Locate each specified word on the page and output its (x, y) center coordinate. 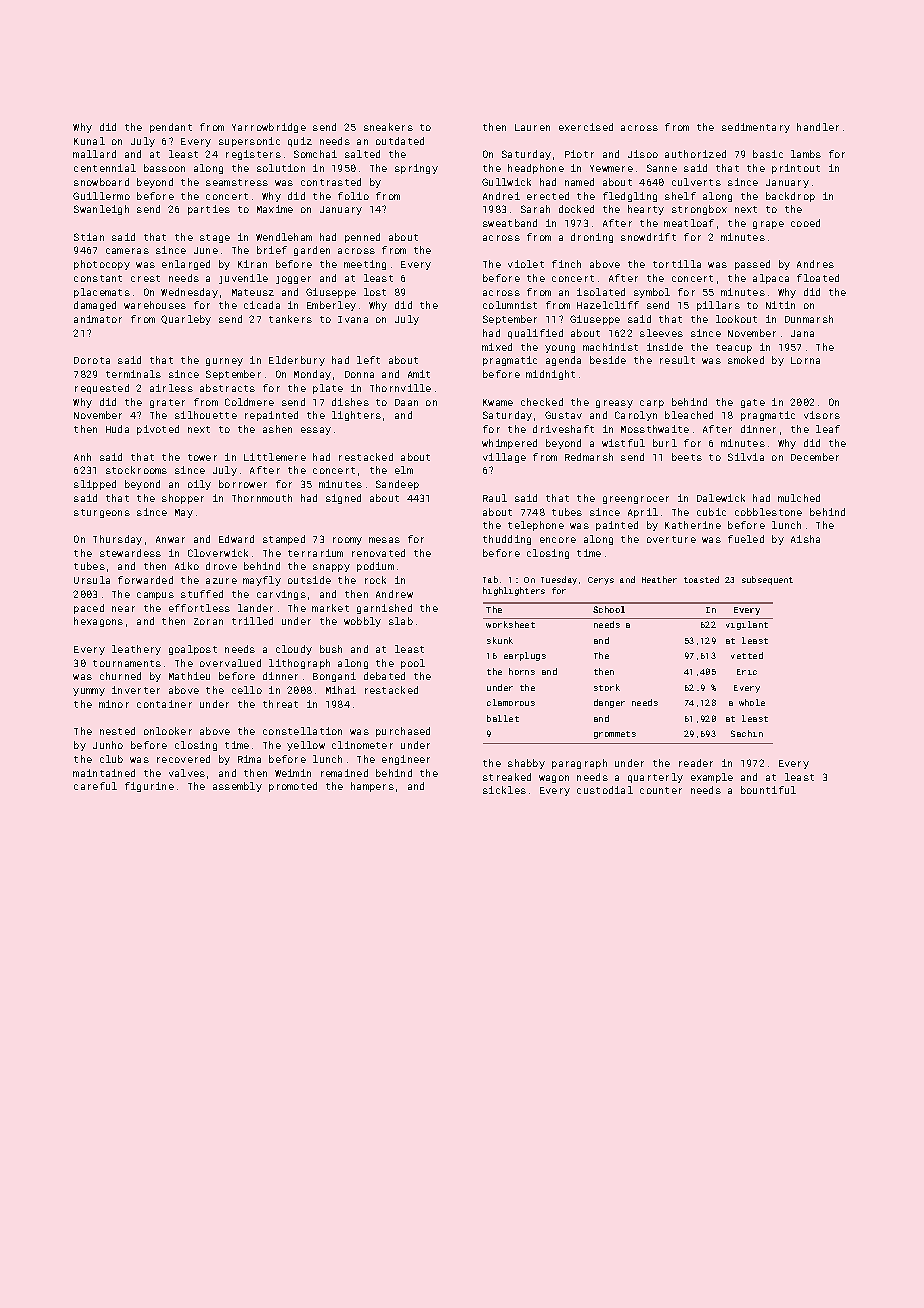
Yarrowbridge (269, 128)
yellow (306, 746)
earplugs (525, 656)
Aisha (805, 539)
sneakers (388, 127)
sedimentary (756, 128)
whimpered (509, 444)
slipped (95, 485)
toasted (701, 579)
